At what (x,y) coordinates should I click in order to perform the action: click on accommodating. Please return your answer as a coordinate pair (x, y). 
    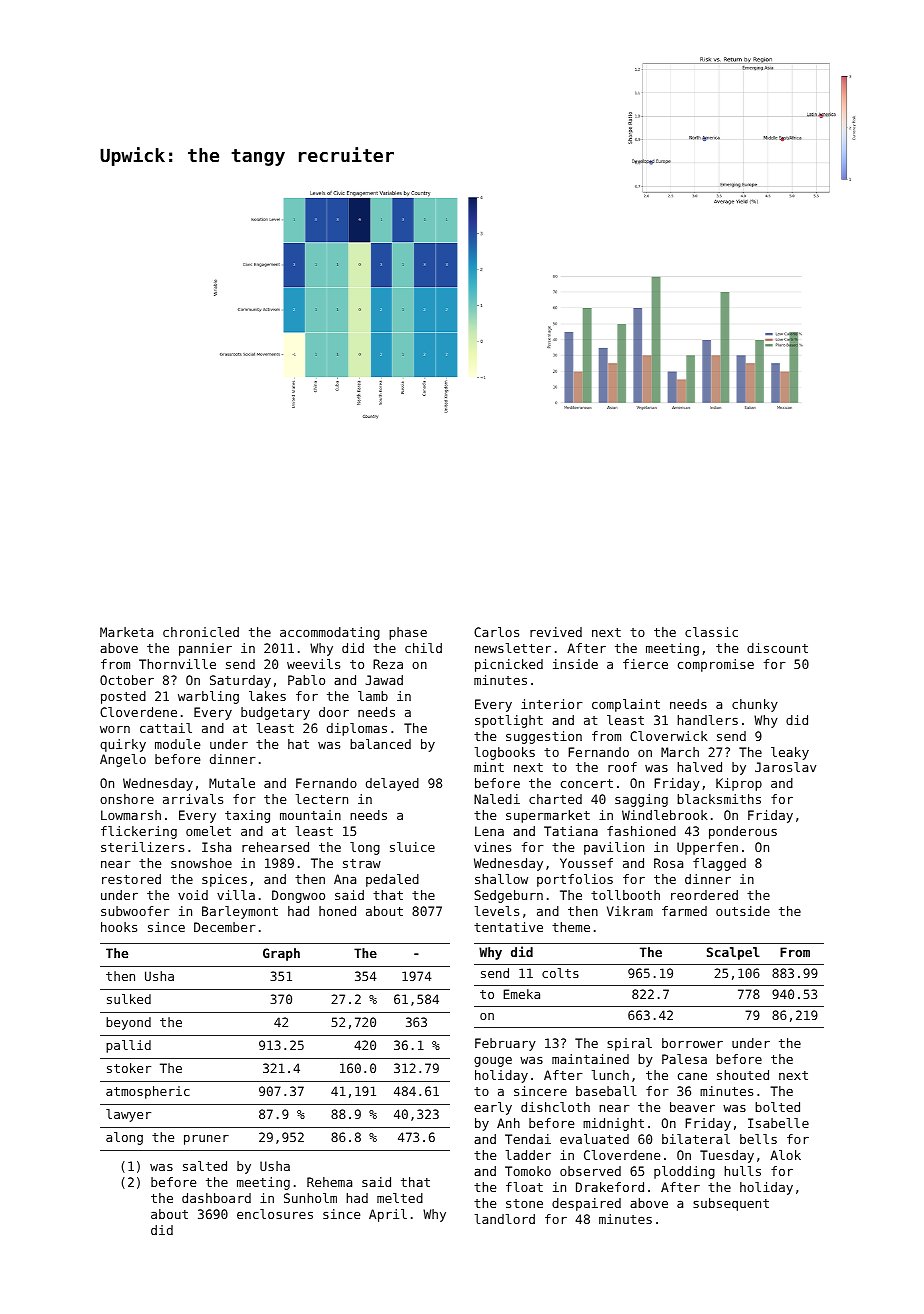
    Looking at the image, I should click on (330, 633).
